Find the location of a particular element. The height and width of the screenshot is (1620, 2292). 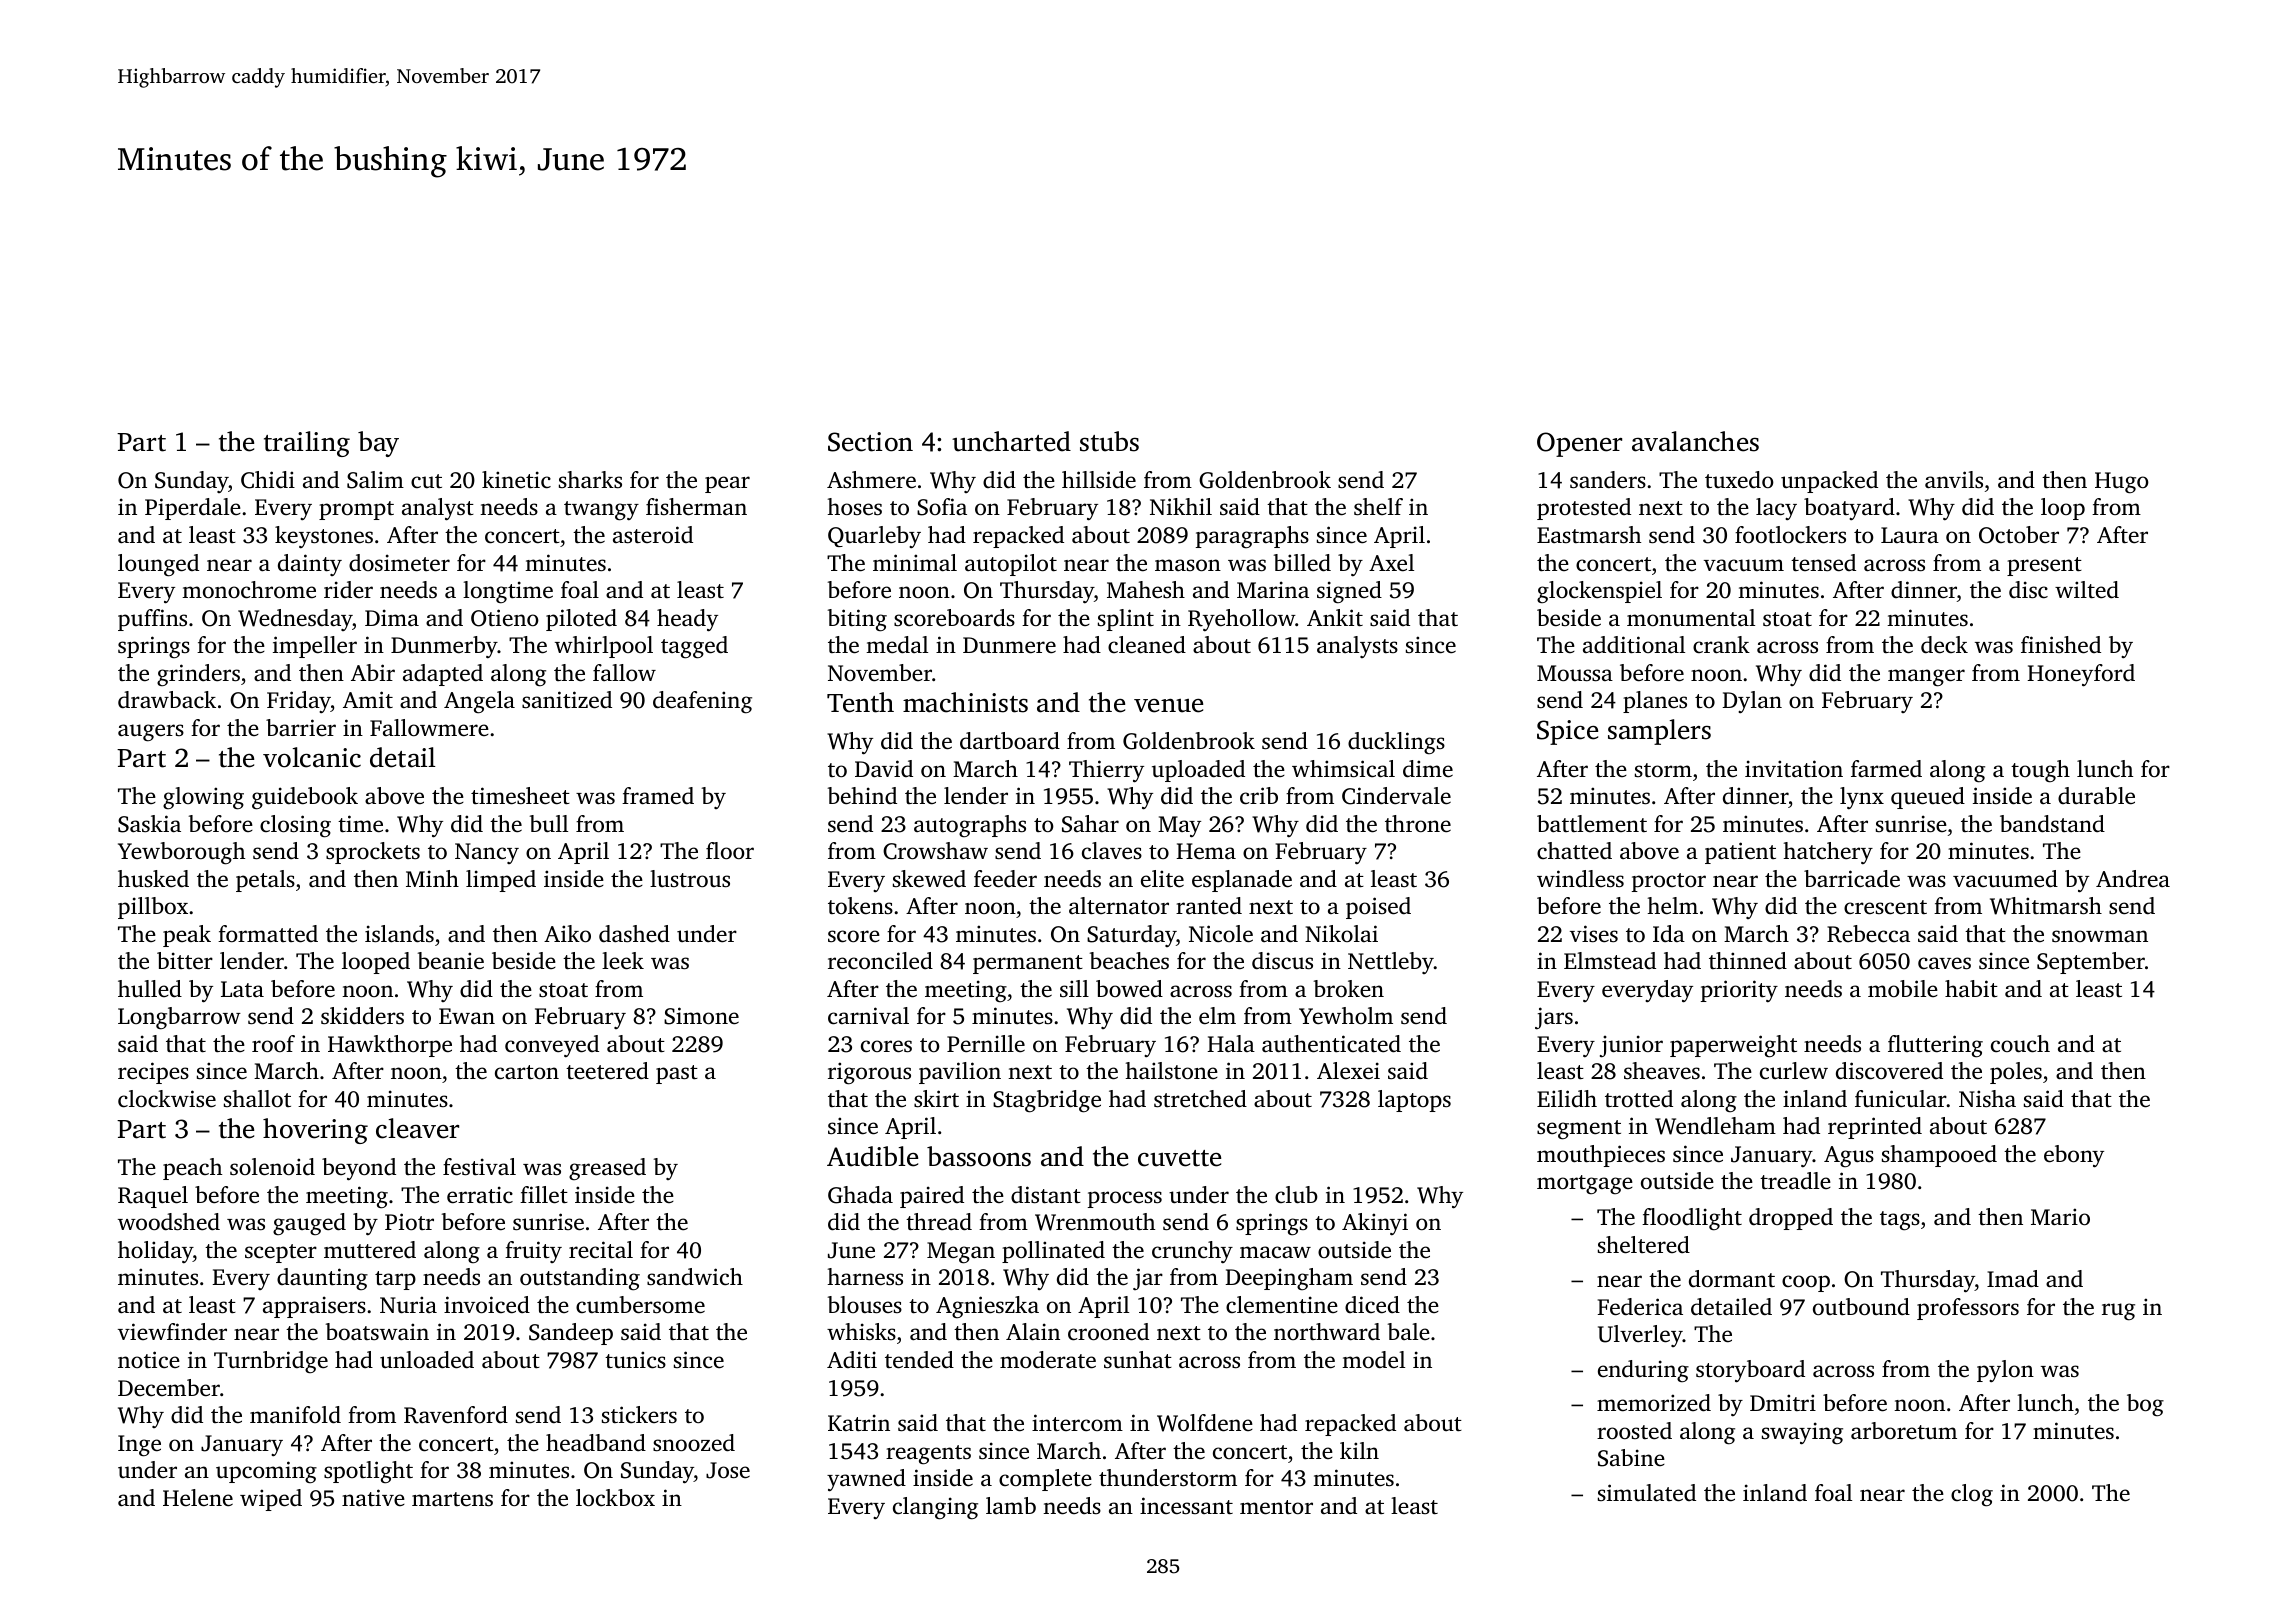

clog is located at coordinates (1972, 1495).
